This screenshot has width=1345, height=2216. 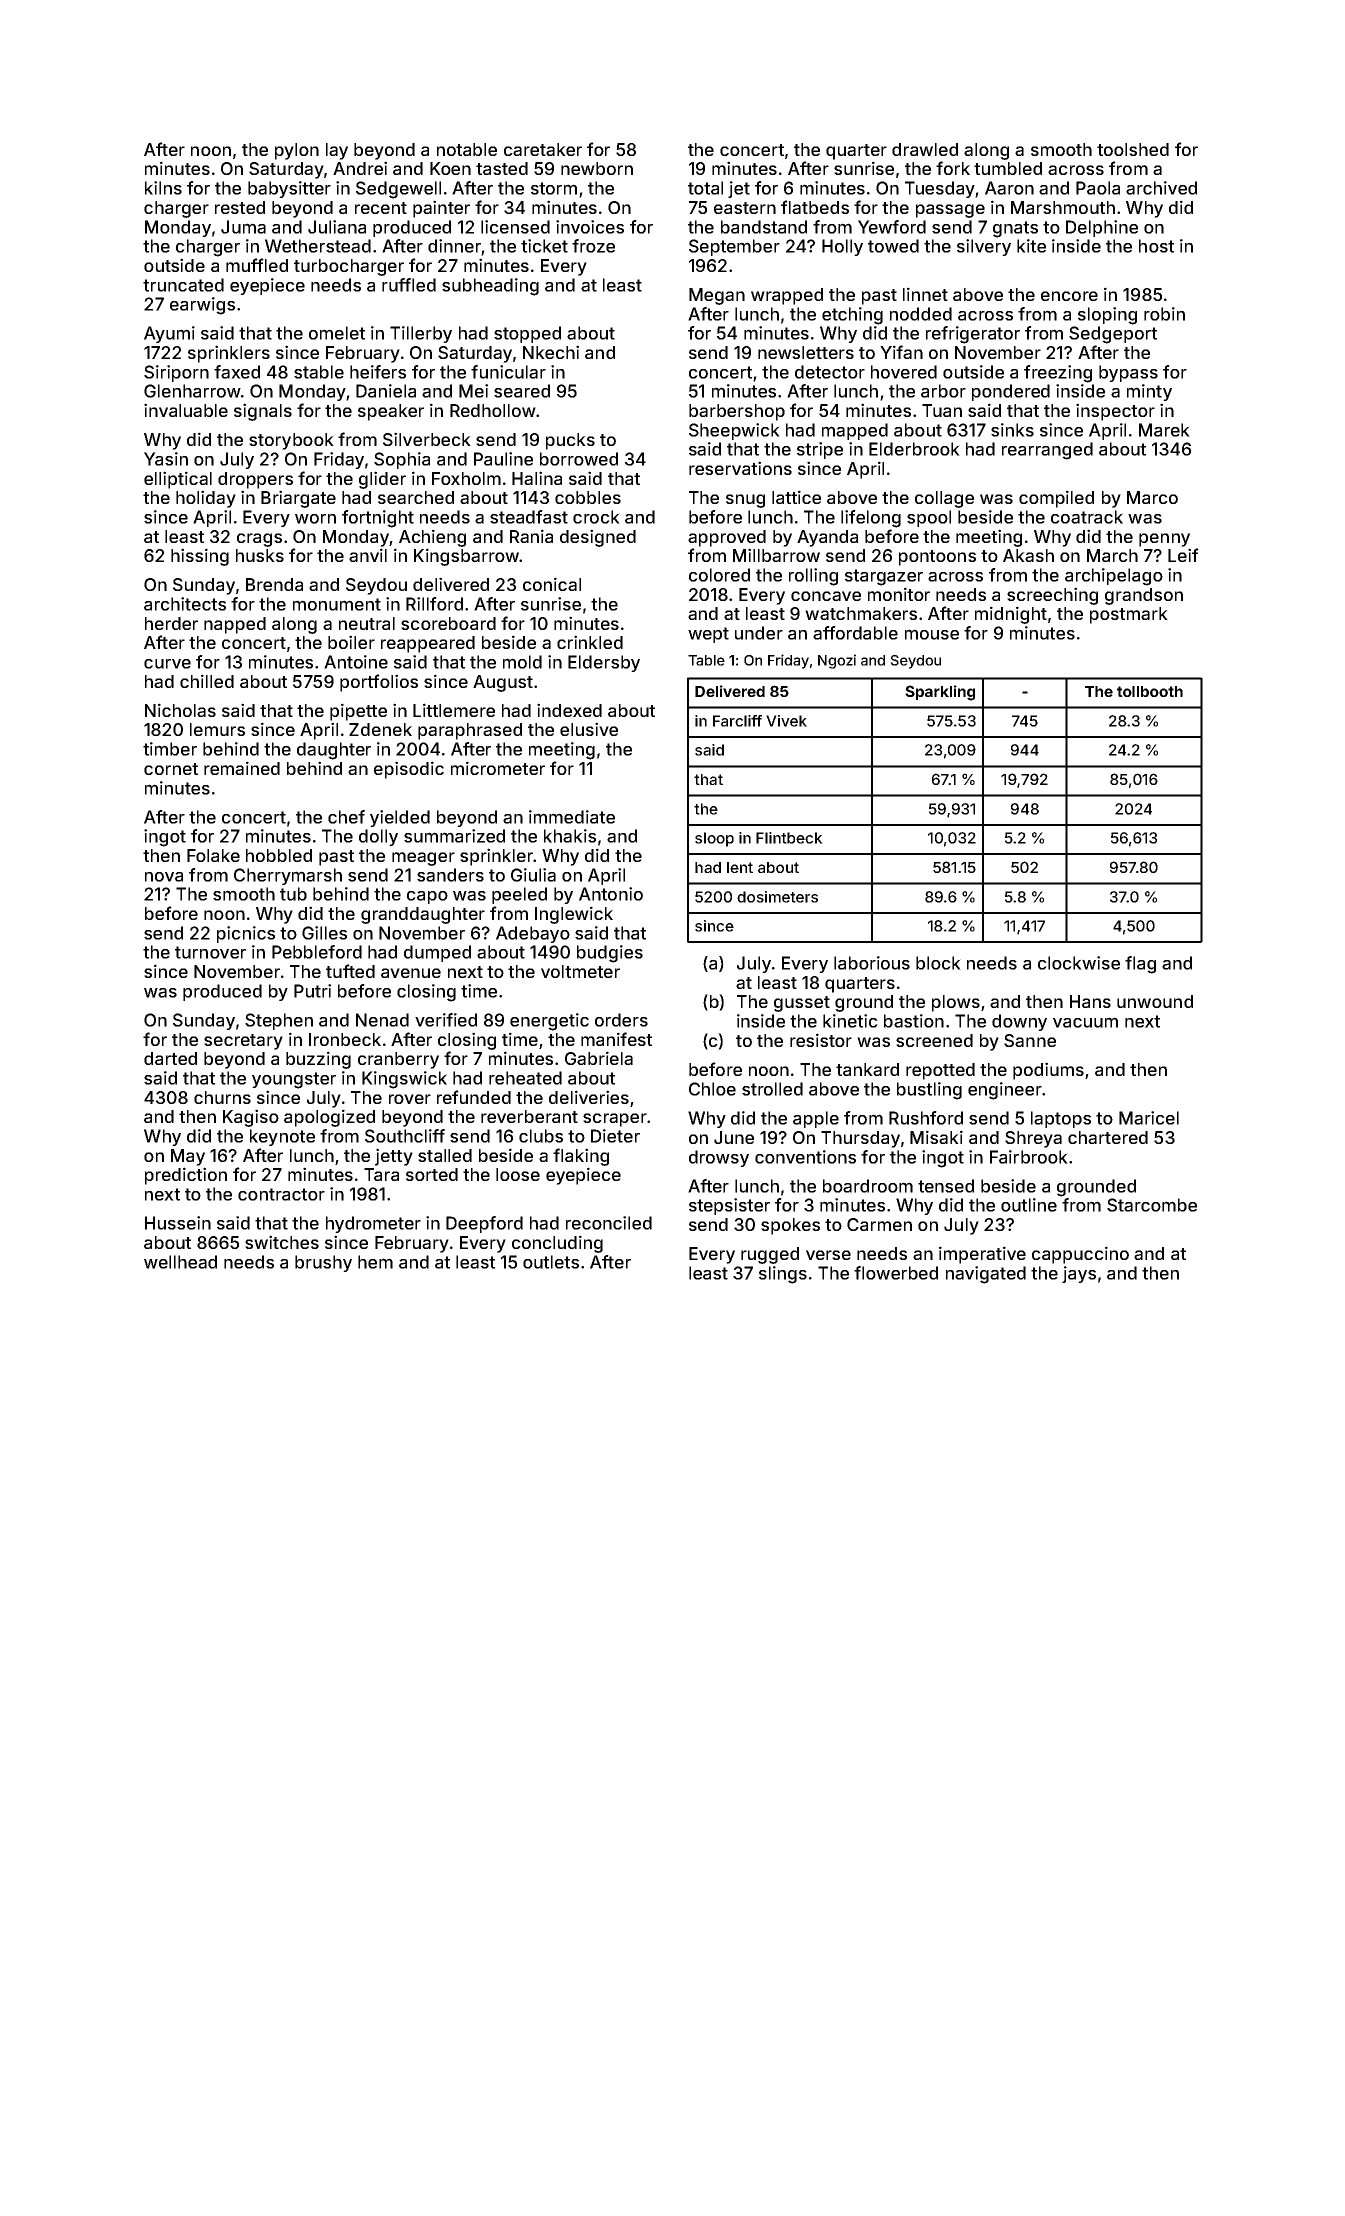 What do you see at coordinates (186, 1176) in the screenshot?
I see `prediction` at bounding box center [186, 1176].
